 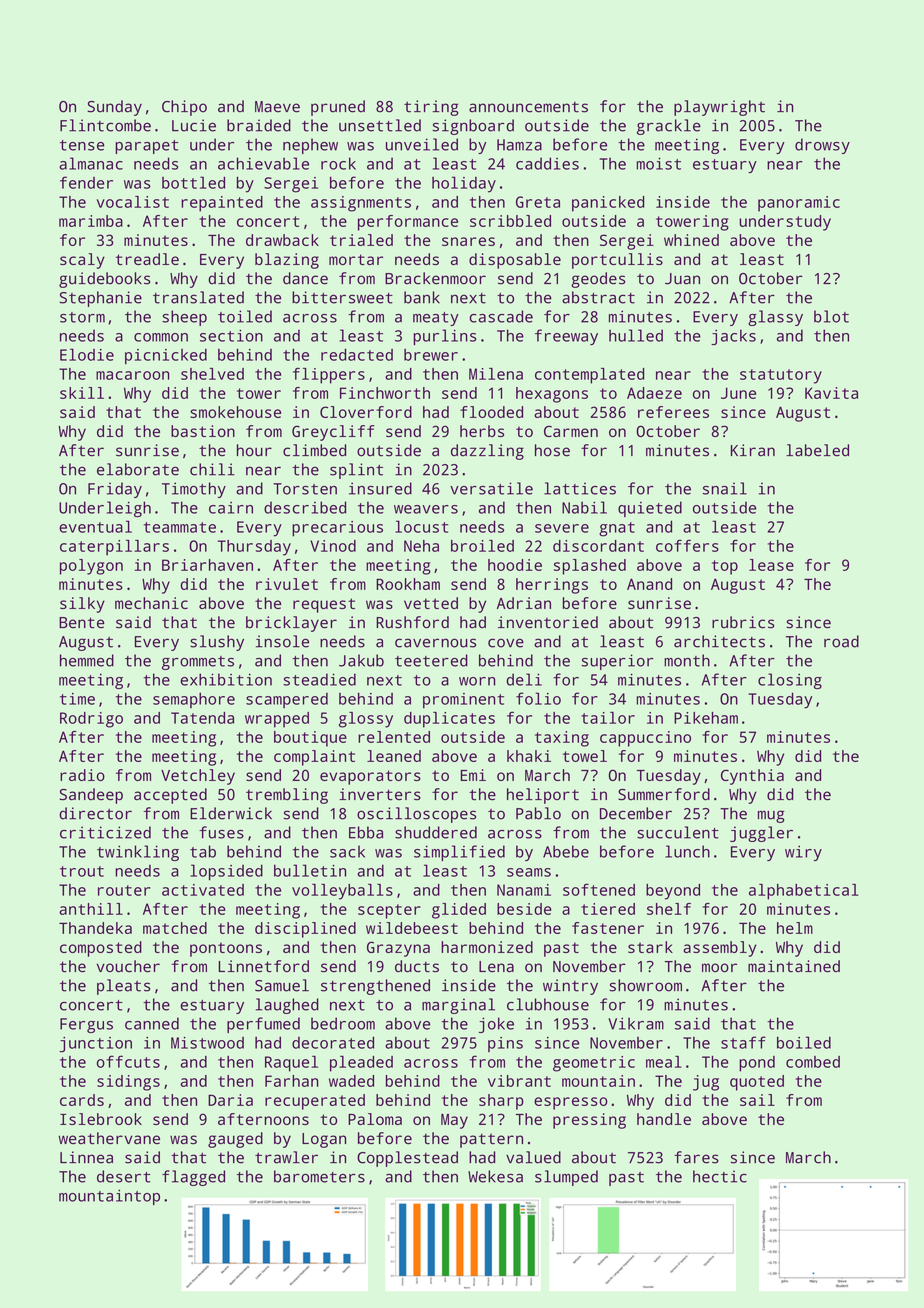 What do you see at coordinates (552, 450) in the screenshot?
I see `hose` at bounding box center [552, 450].
